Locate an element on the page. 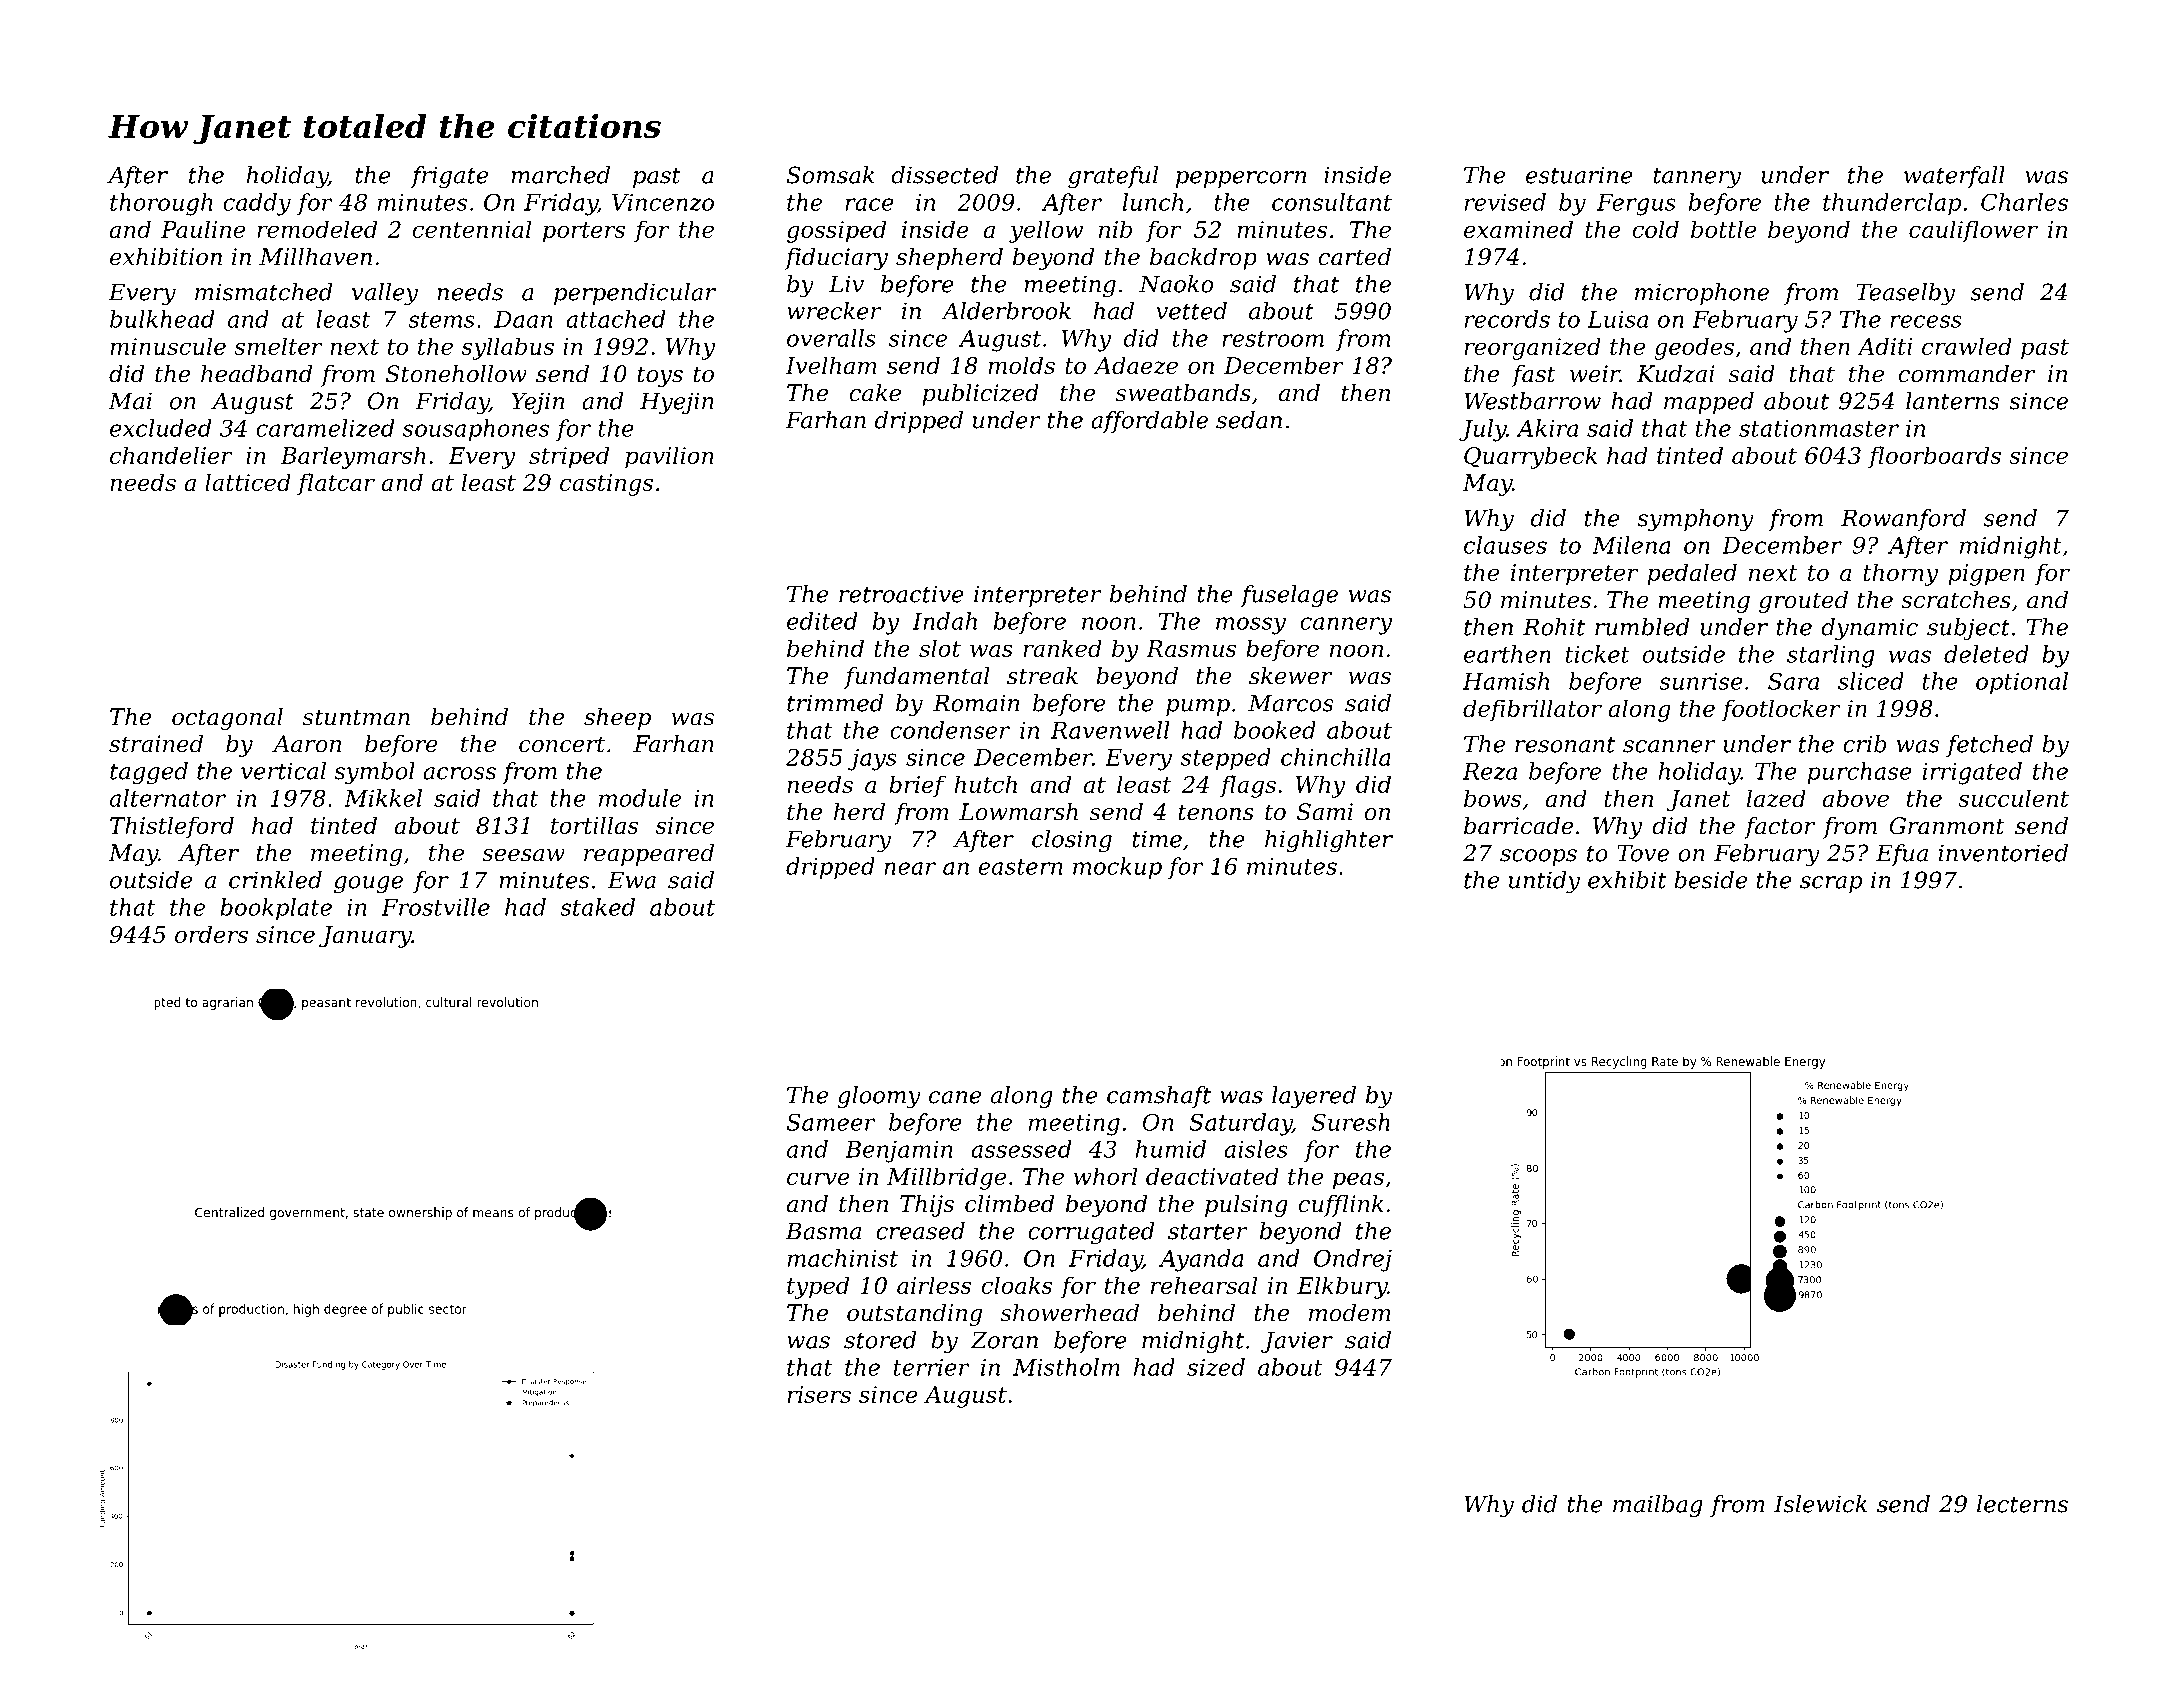 Image resolution: width=2178 pixels, height=1683 pixels. fuselage is located at coordinates (1289, 596).
